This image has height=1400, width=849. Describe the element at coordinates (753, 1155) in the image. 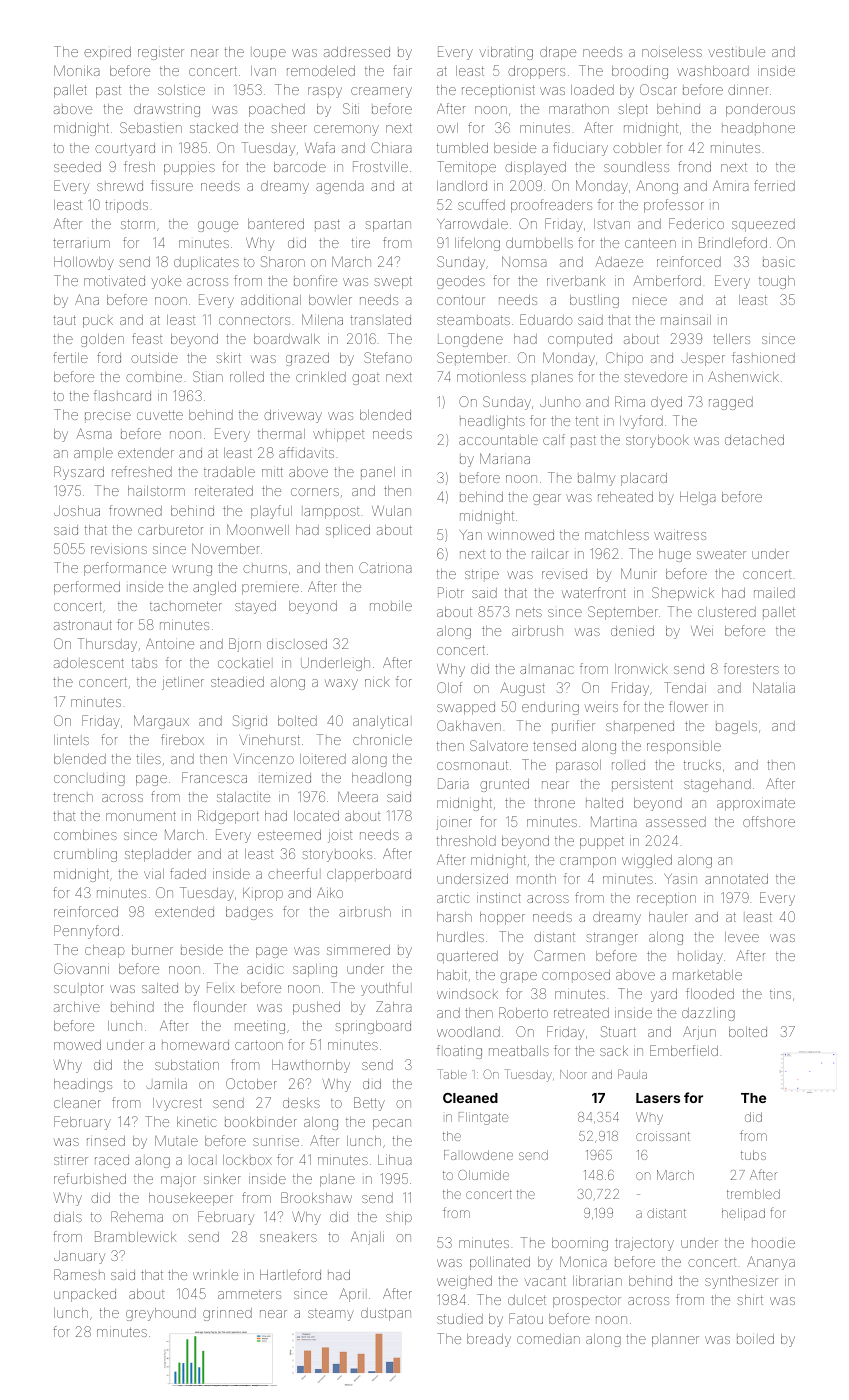

I see `tubs` at that location.
